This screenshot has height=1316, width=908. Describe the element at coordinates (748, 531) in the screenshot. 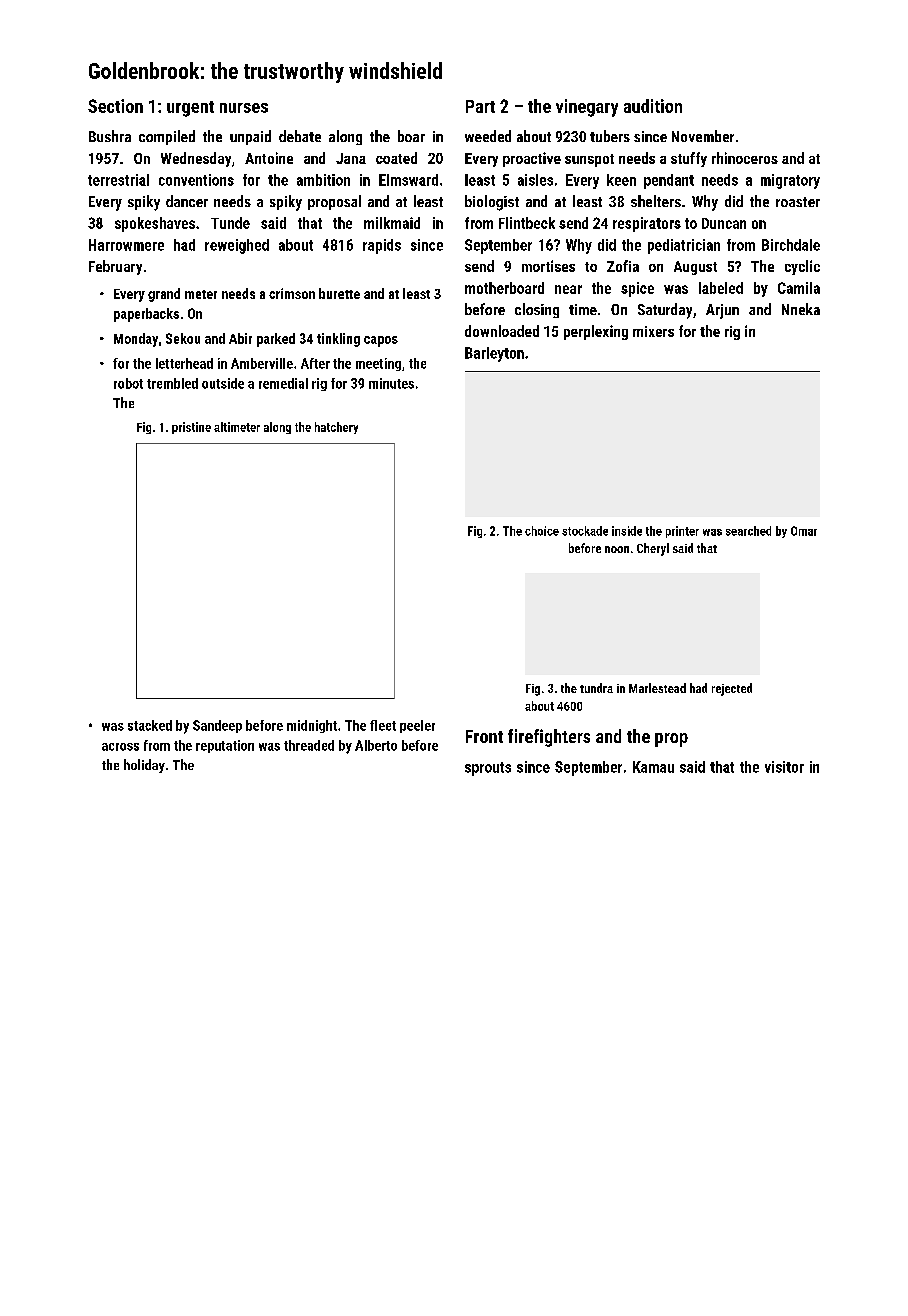

I see `searched` at that location.
